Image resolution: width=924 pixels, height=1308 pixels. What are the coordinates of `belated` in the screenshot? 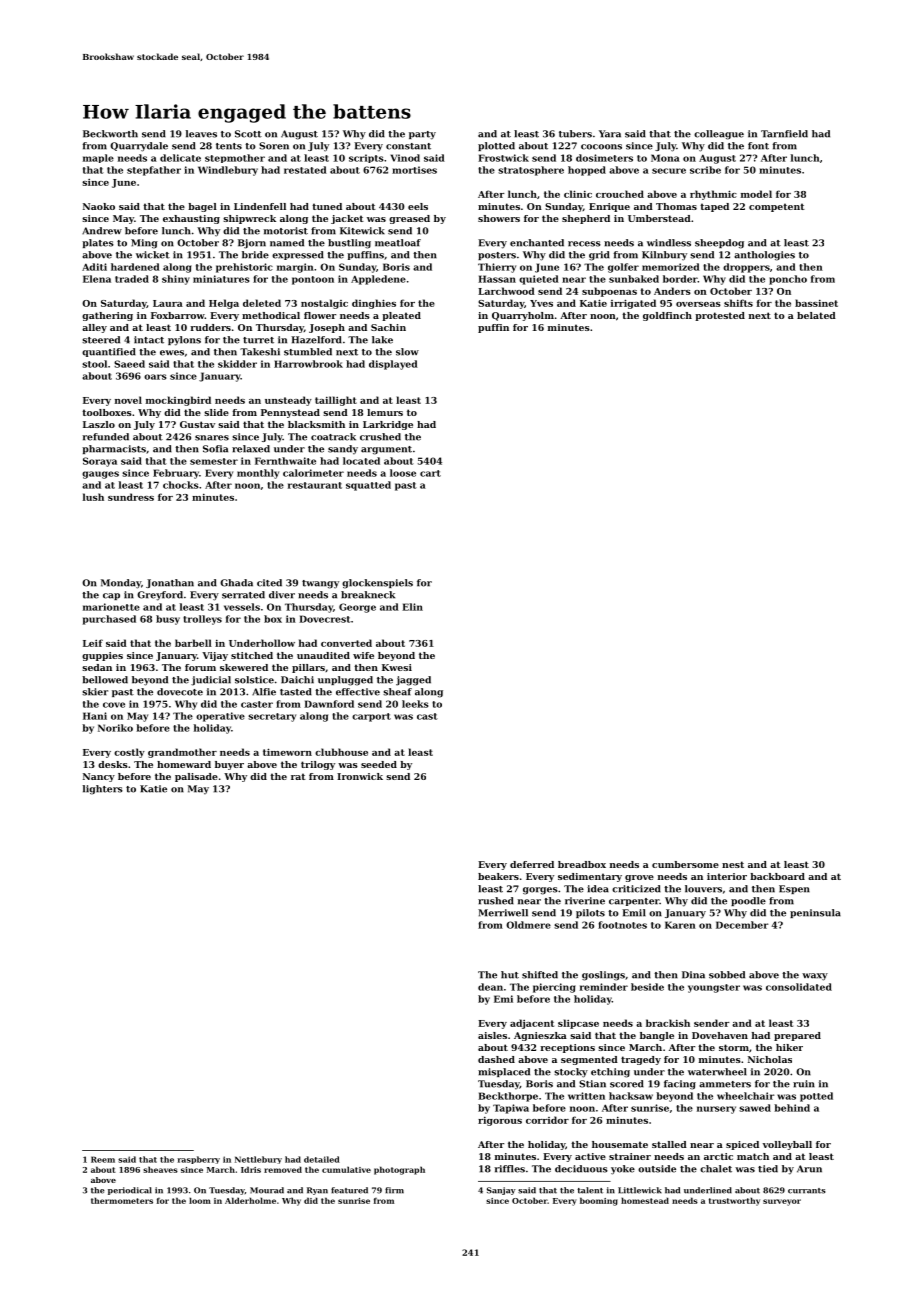 It's located at (816, 315).
